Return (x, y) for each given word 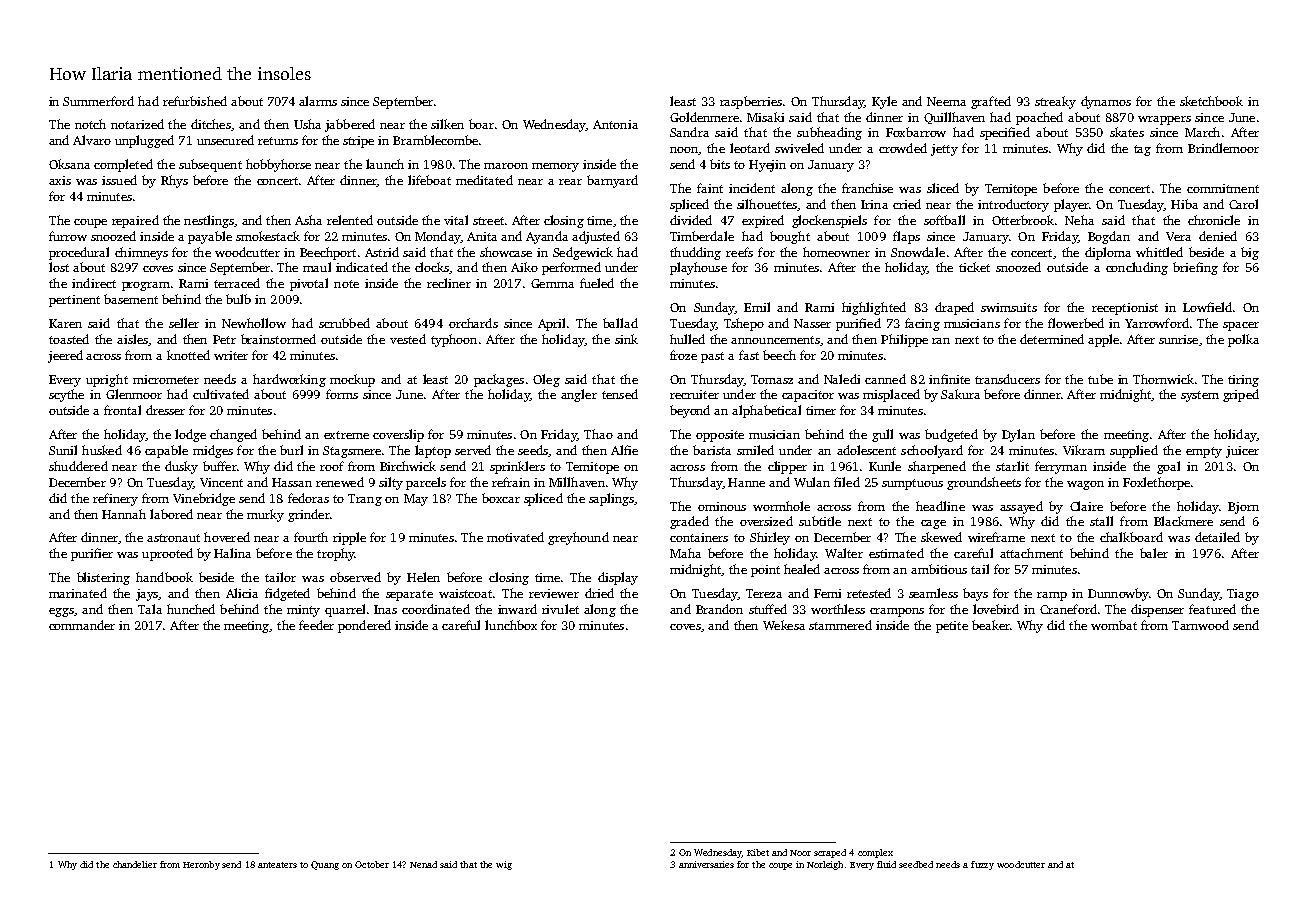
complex (875, 853)
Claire (1086, 506)
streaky (1055, 102)
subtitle (820, 521)
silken (447, 124)
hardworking (289, 380)
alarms (318, 101)
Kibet (758, 852)
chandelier (135, 864)
